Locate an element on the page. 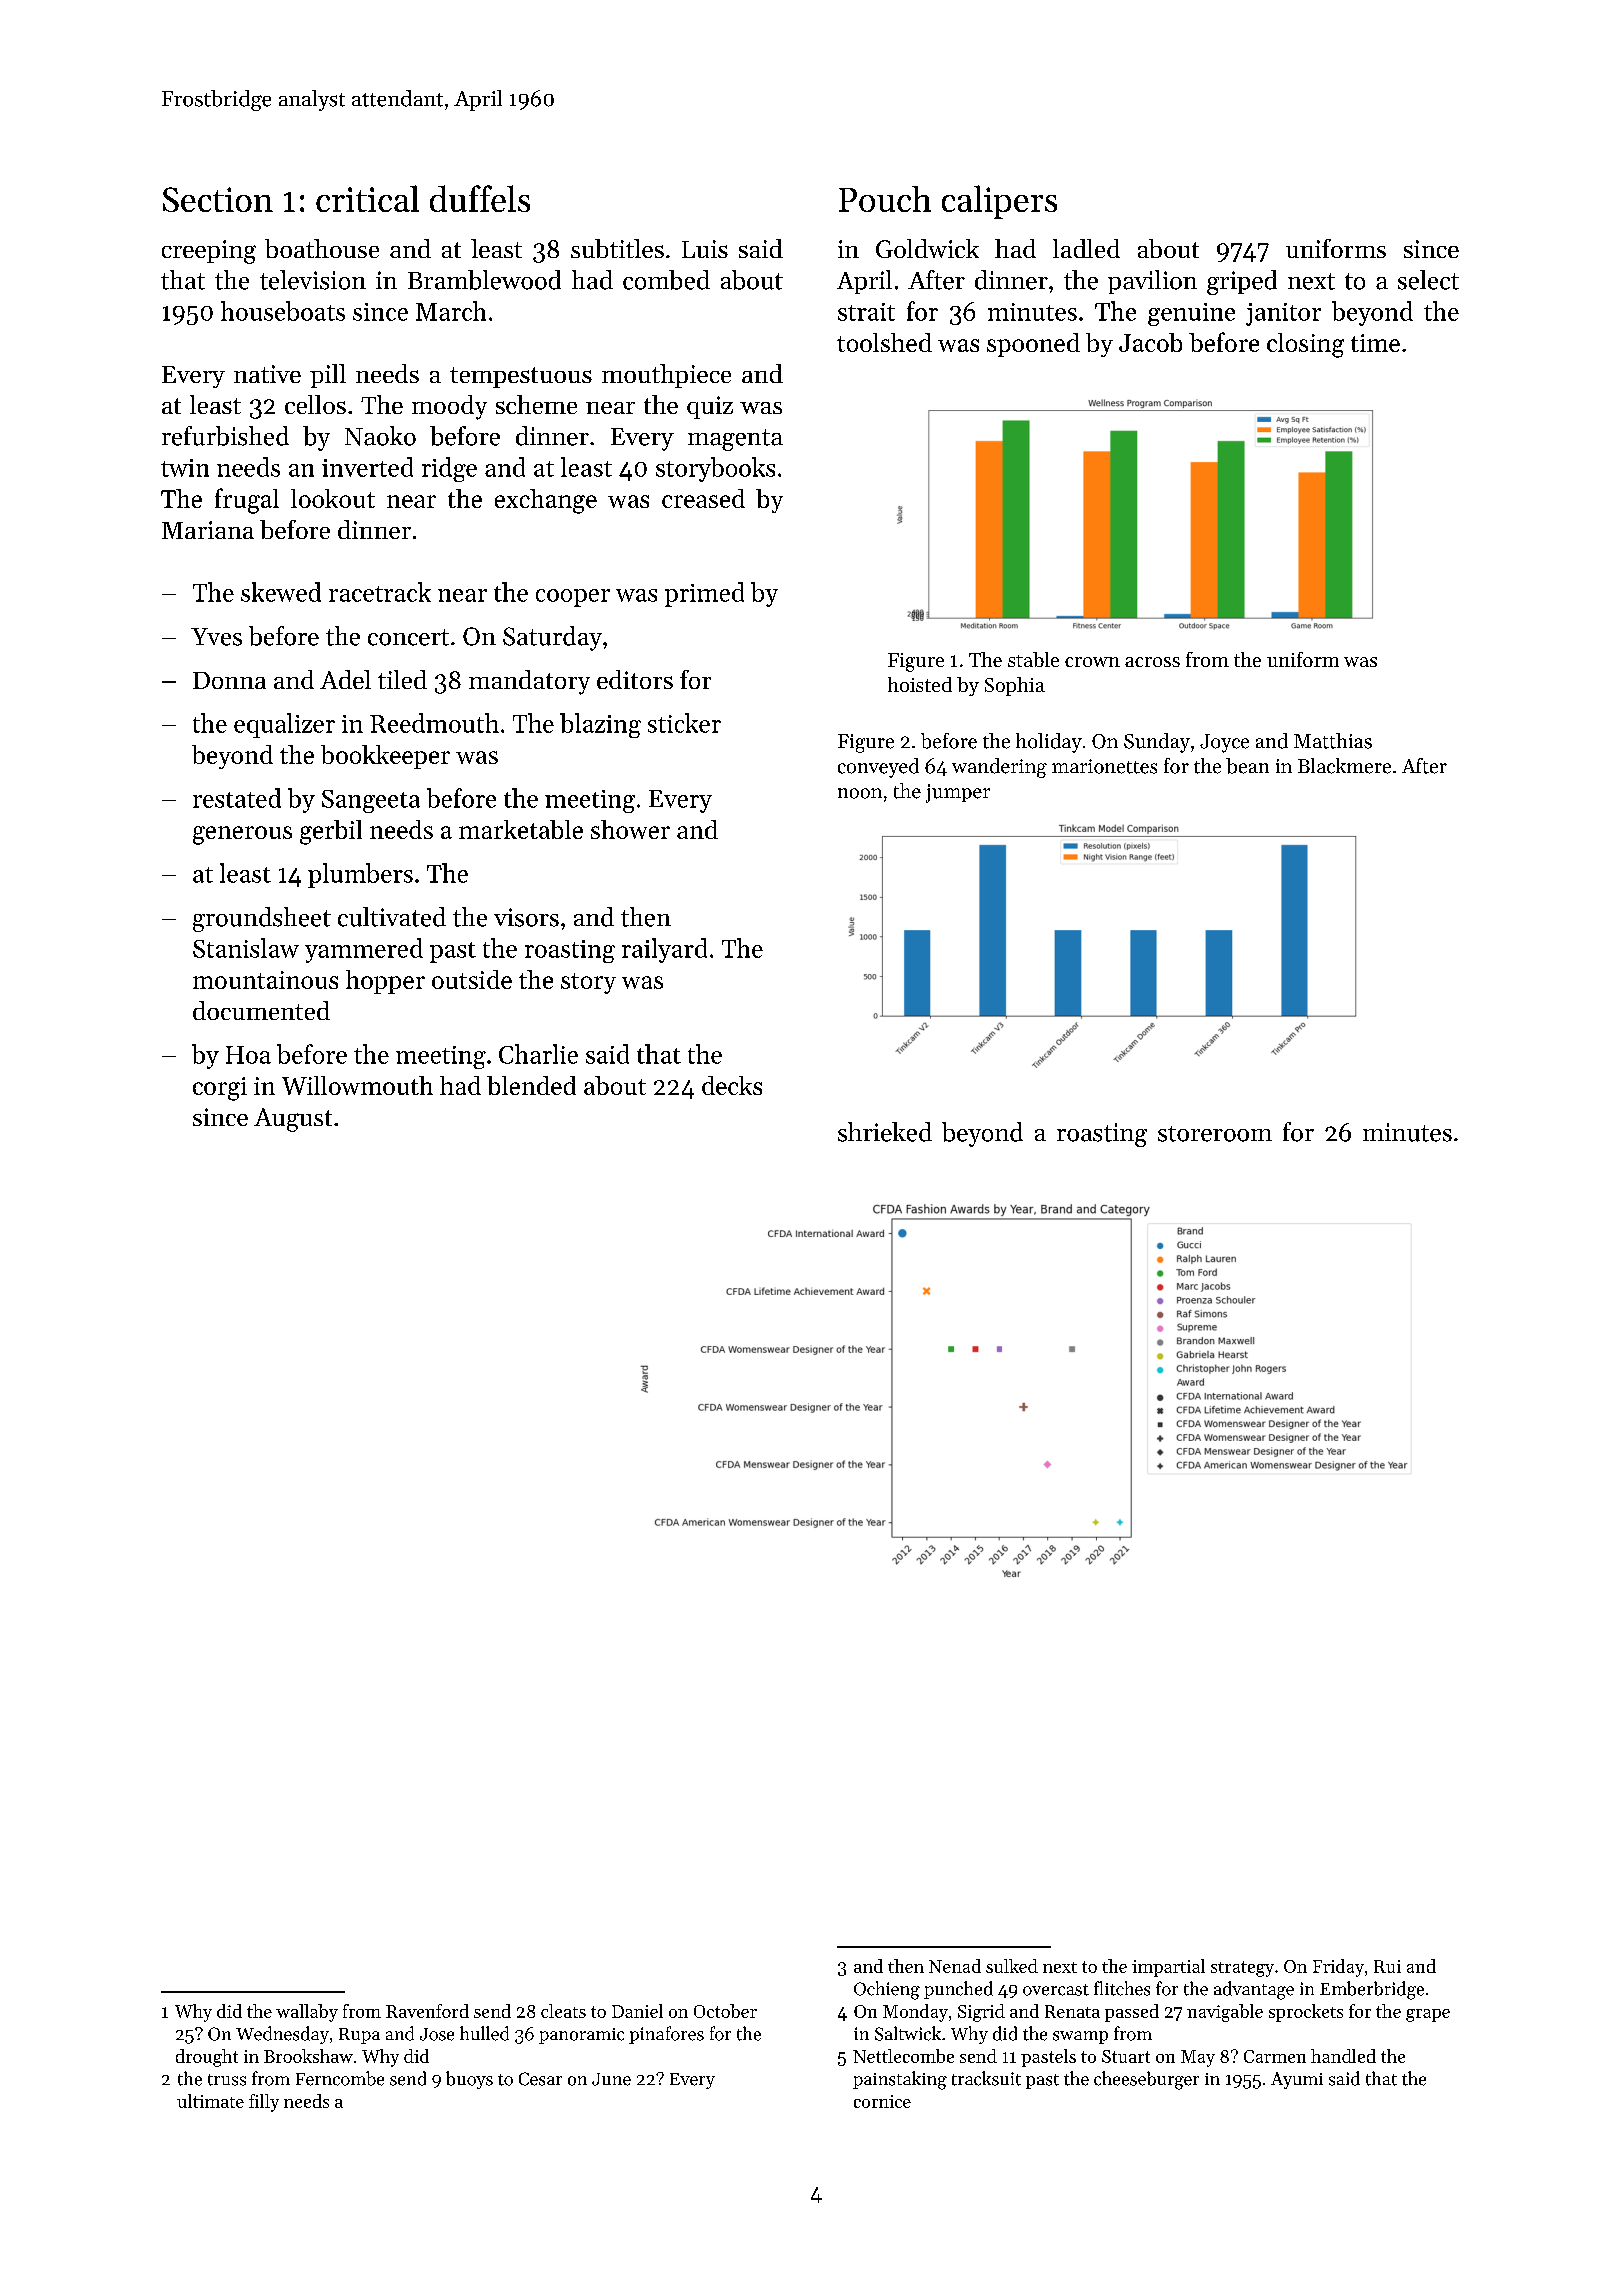 This image has height=2292, width=1620. across is located at coordinates (1152, 662).
